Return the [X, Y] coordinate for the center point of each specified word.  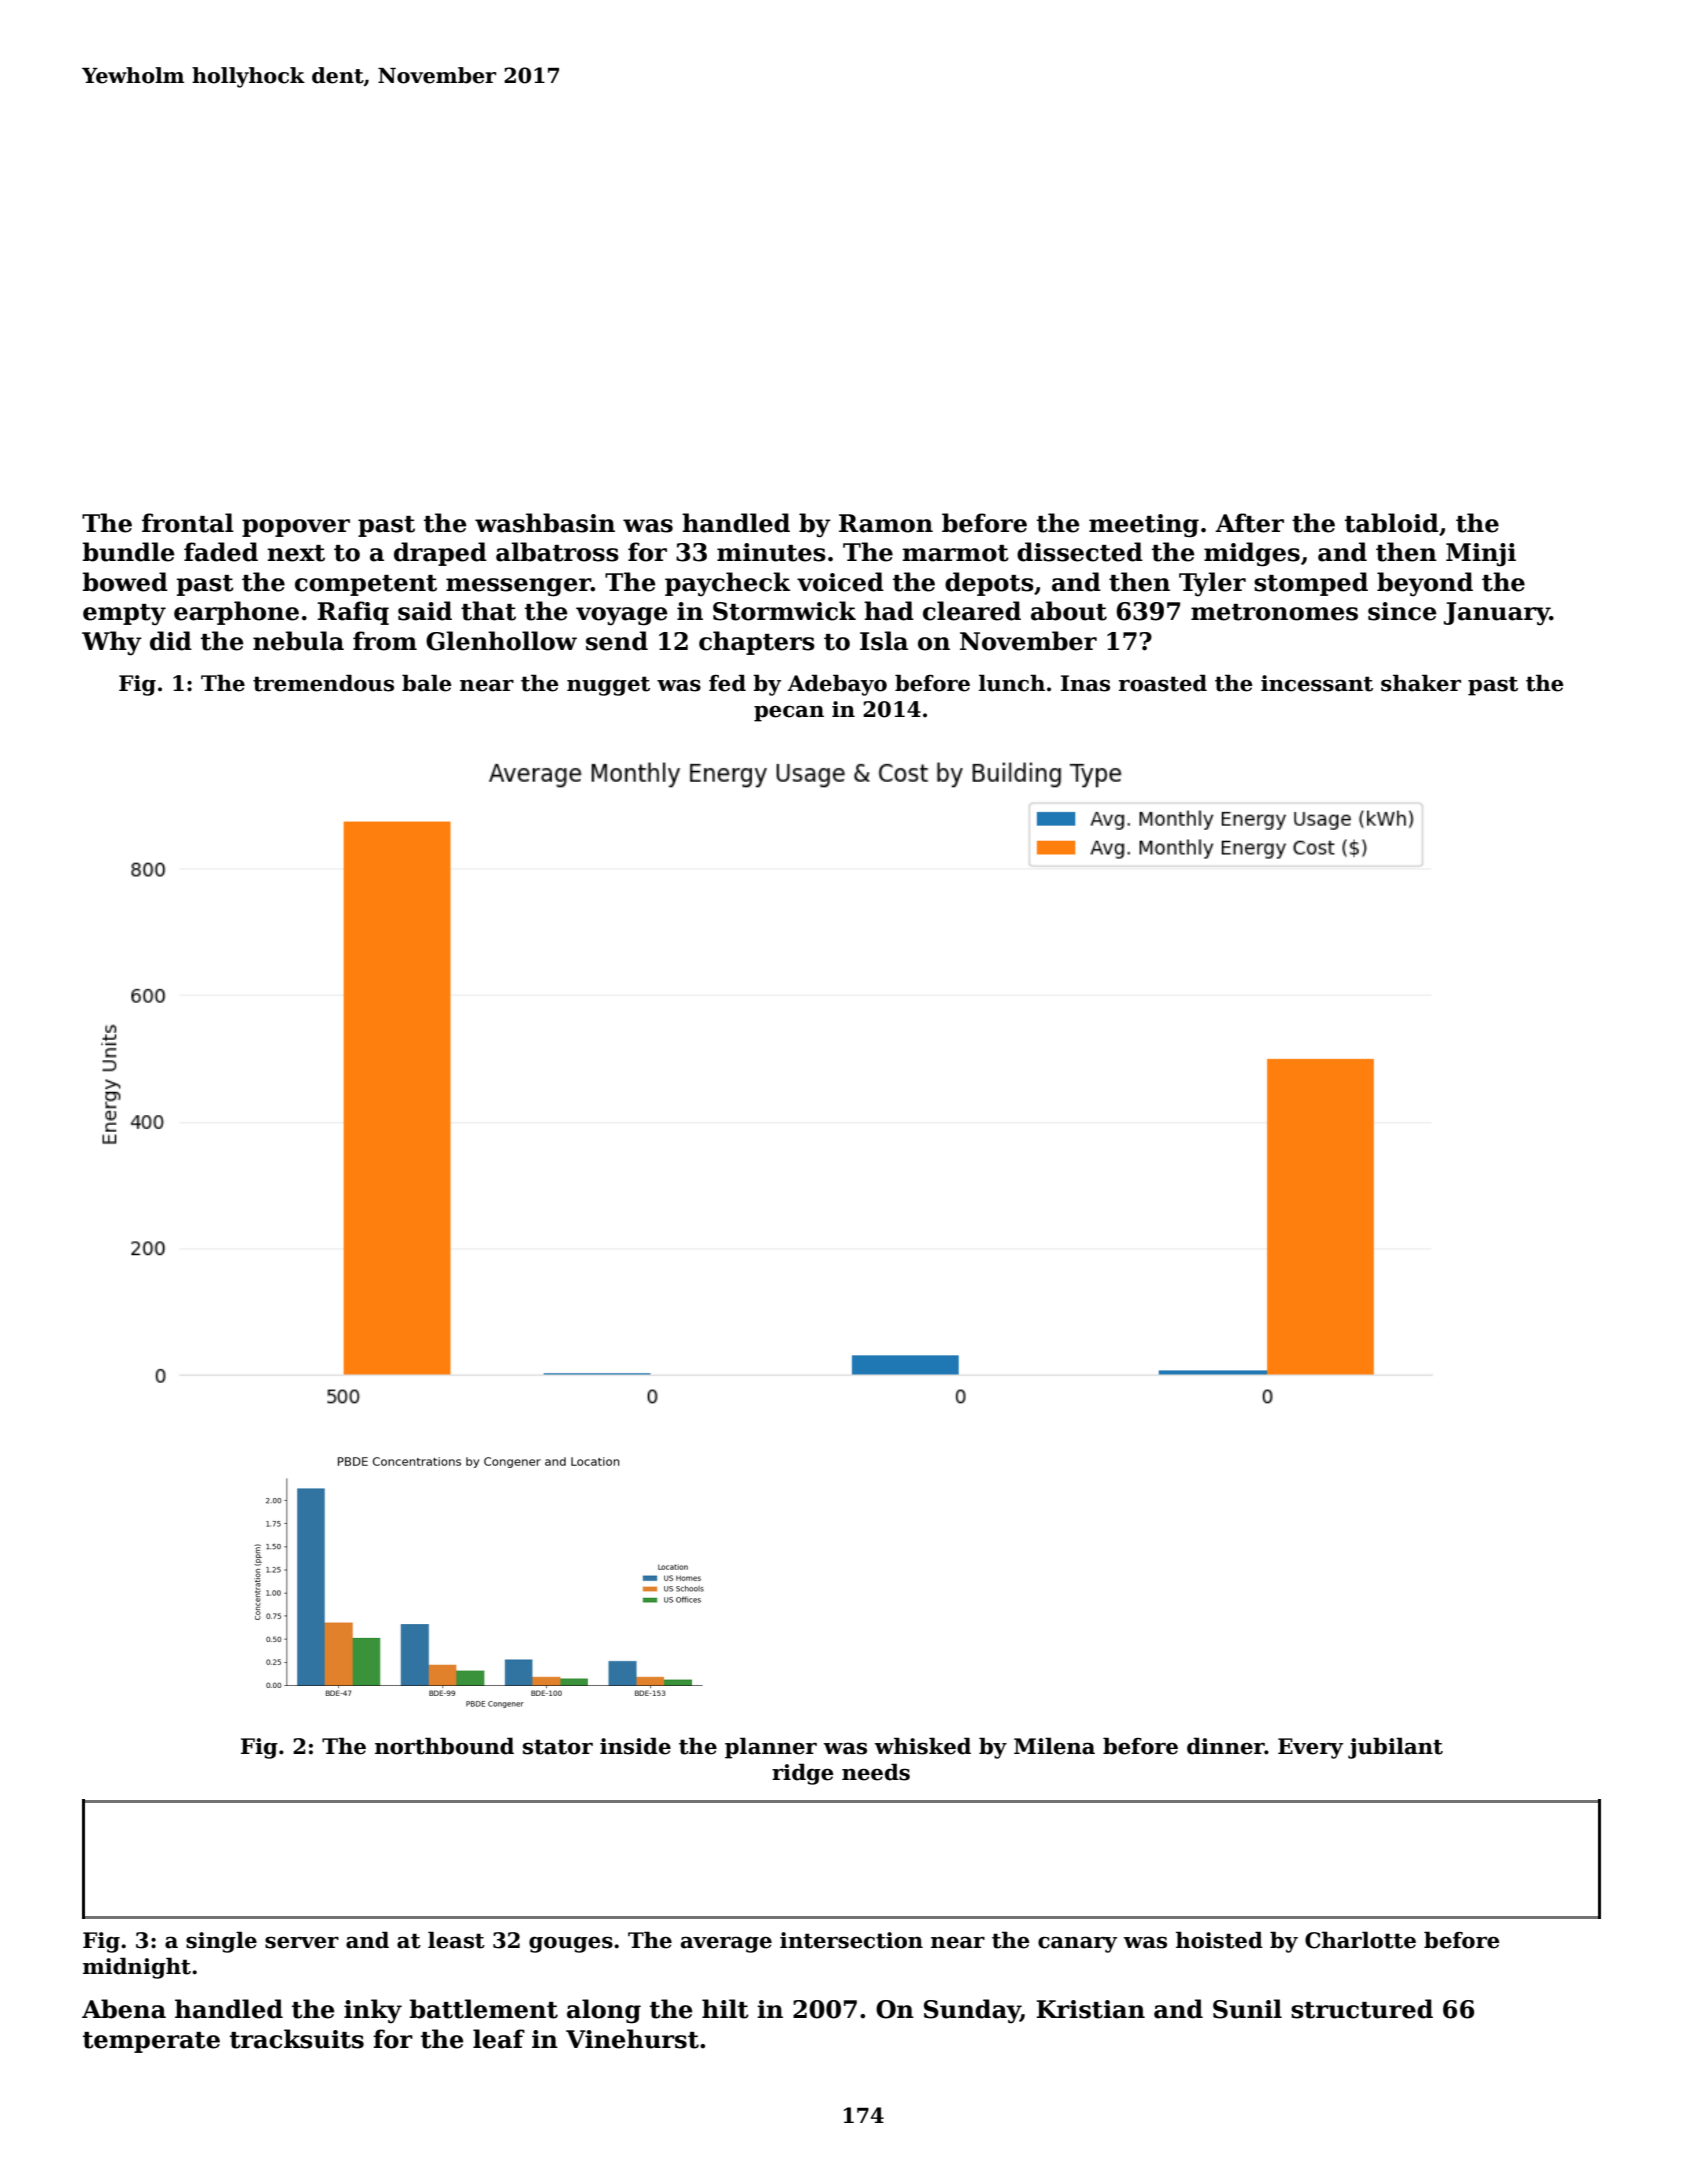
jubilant [1395, 1748]
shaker [1421, 683]
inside [635, 1746]
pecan [789, 713]
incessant [1317, 683]
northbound [444, 1746]
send [617, 641]
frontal [188, 523]
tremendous [323, 683]
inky [373, 2011]
